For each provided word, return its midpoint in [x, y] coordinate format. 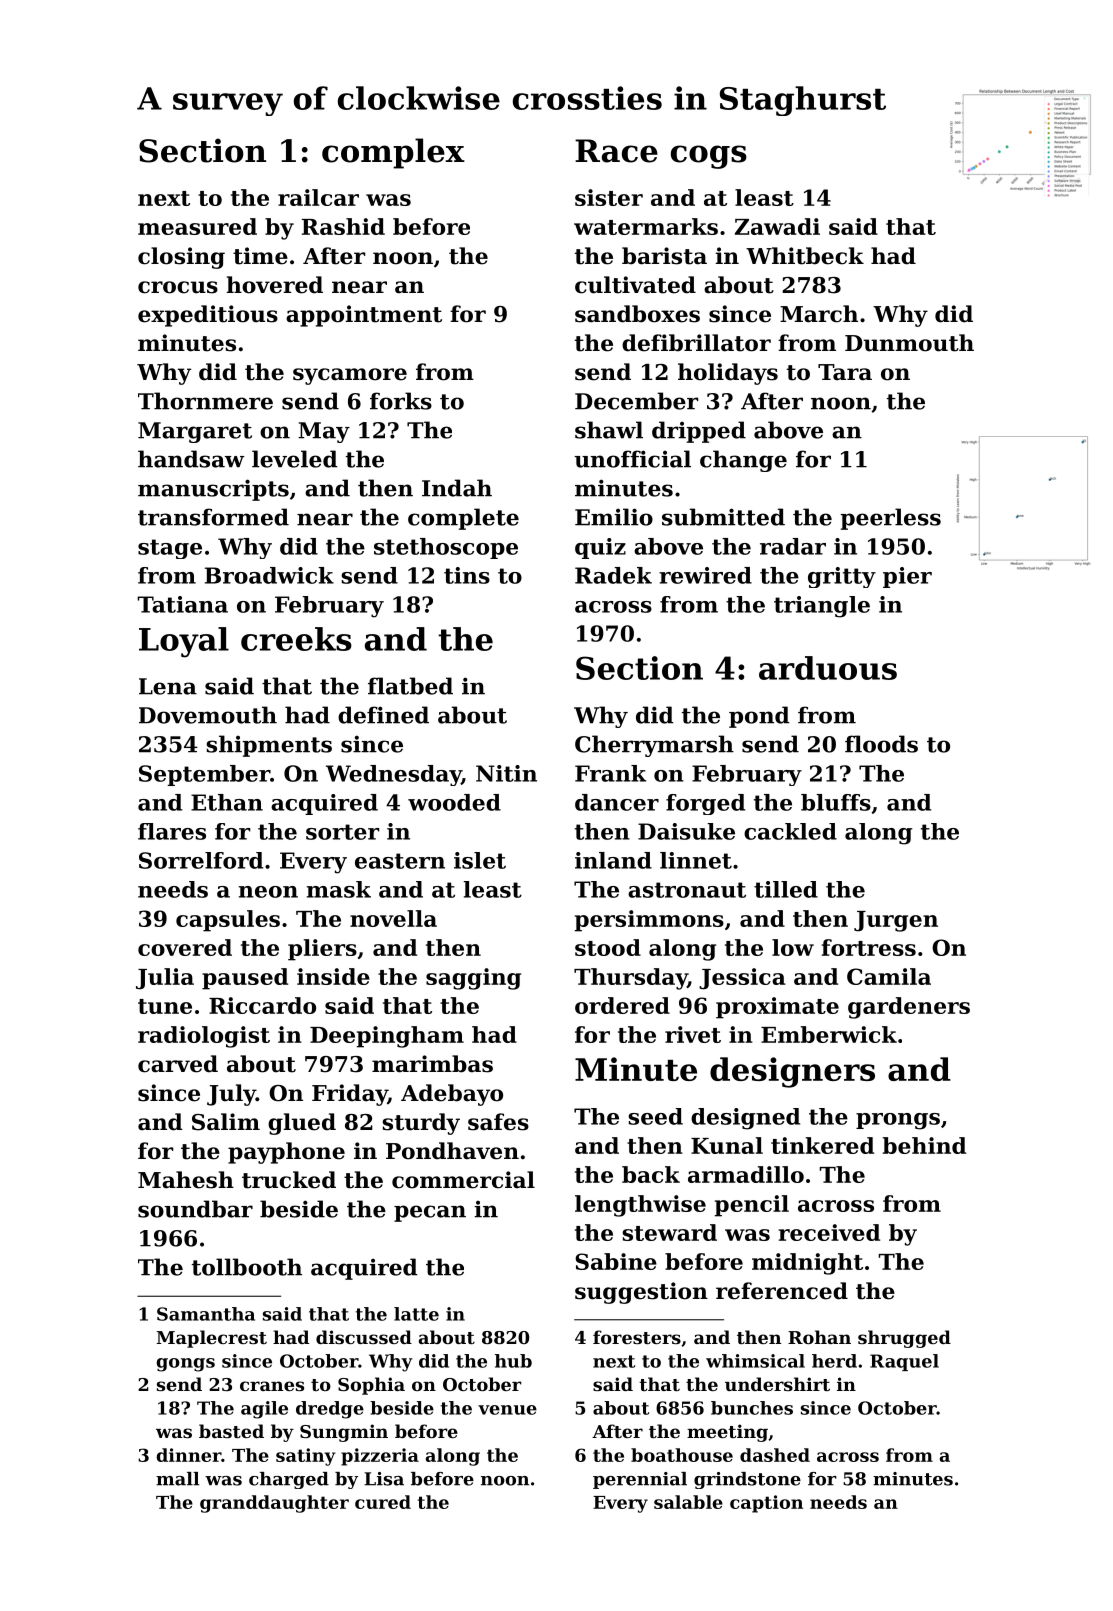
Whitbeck [805, 256]
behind [924, 1145]
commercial [463, 1180]
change [743, 461]
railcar [318, 197]
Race [616, 151]
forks [401, 401]
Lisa [384, 1479]
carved [178, 1064]
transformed [213, 517]
